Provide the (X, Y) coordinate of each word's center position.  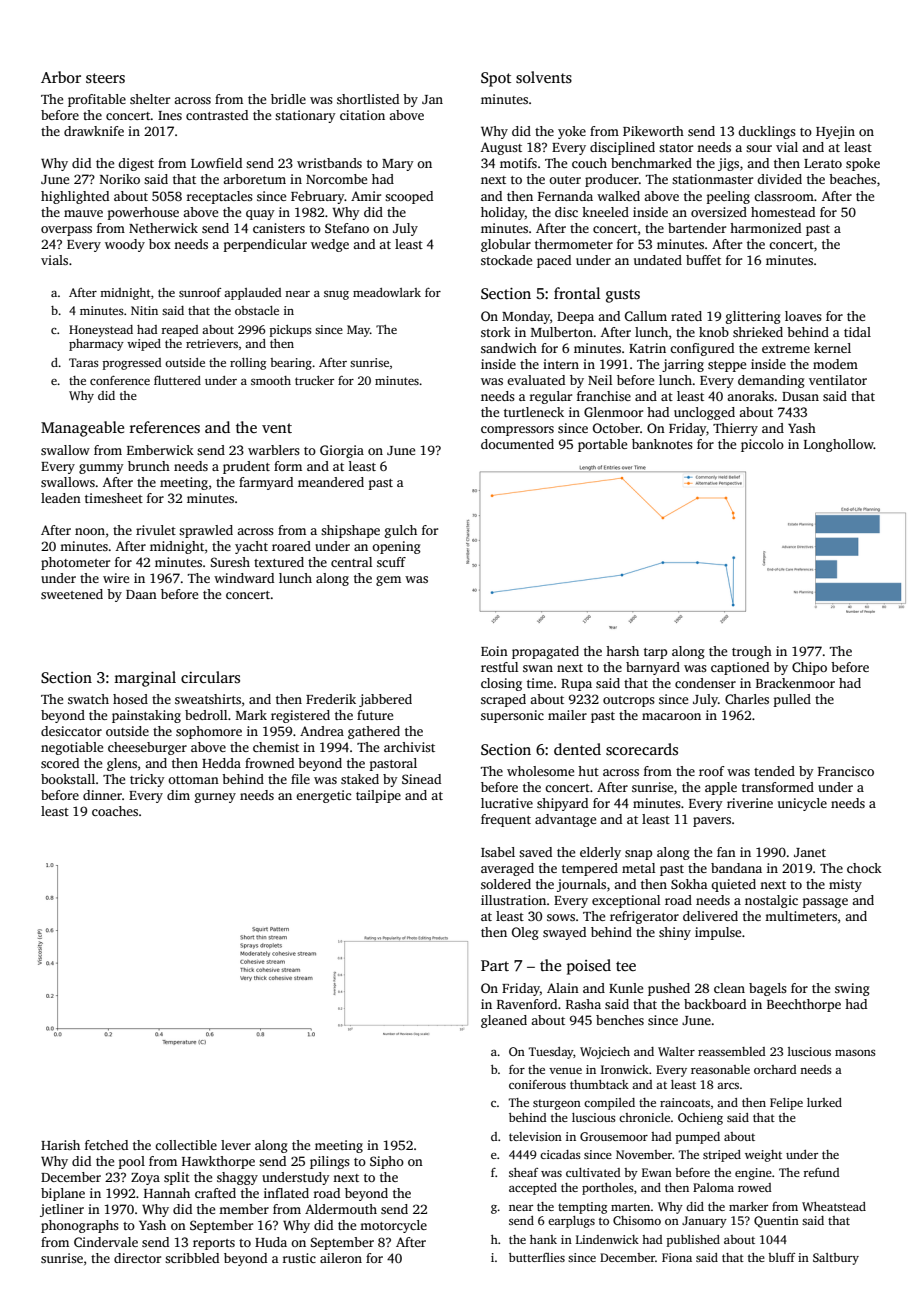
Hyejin (835, 132)
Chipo (809, 668)
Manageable (82, 429)
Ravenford (527, 1004)
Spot (496, 79)
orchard (775, 1069)
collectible (186, 1145)
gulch (401, 531)
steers (105, 78)
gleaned (504, 1021)
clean (729, 988)
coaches (115, 811)
